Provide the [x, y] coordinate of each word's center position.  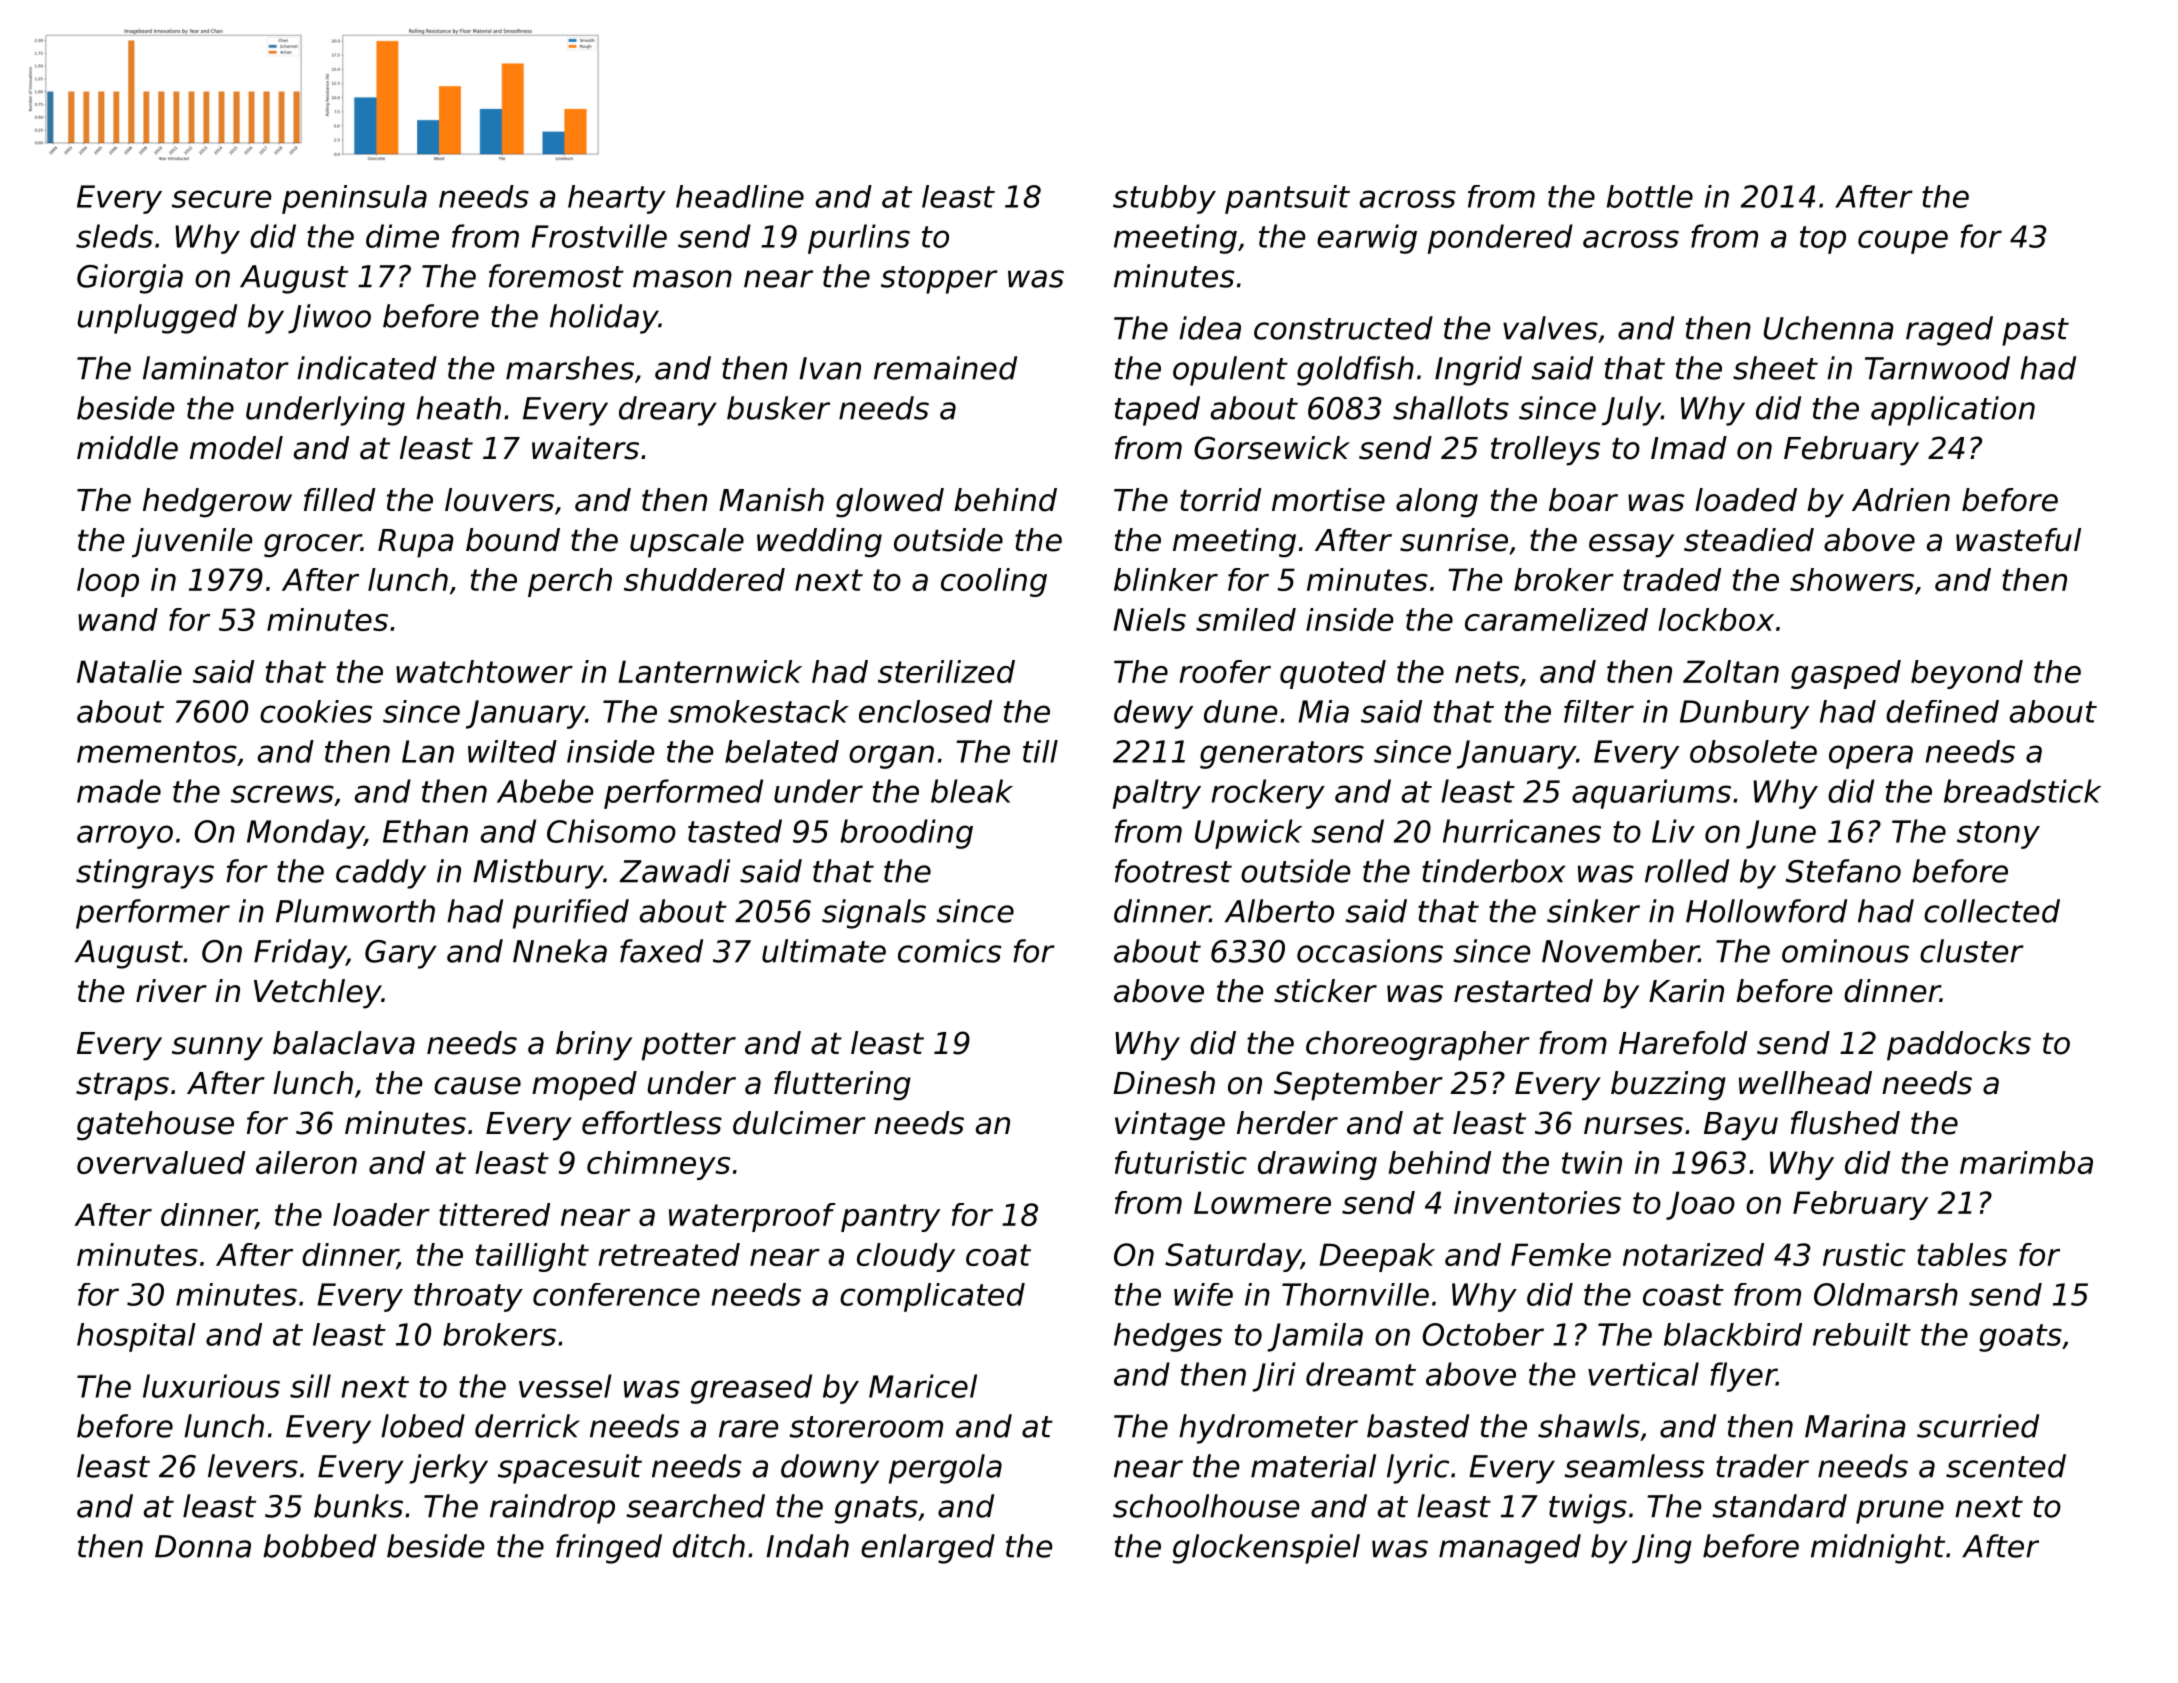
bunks [358, 1506]
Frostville [599, 236]
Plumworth [355, 911]
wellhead [1805, 1083]
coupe [1903, 242]
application [1953, 411]
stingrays [145, 874]
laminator [216, 368]
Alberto [1279, 911]
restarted [1523, 991]
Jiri [1274, 1377]
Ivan [830, 368]
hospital [136, 1337]
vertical [1643, 1374]
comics [950, 951]
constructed [1343, 328]
